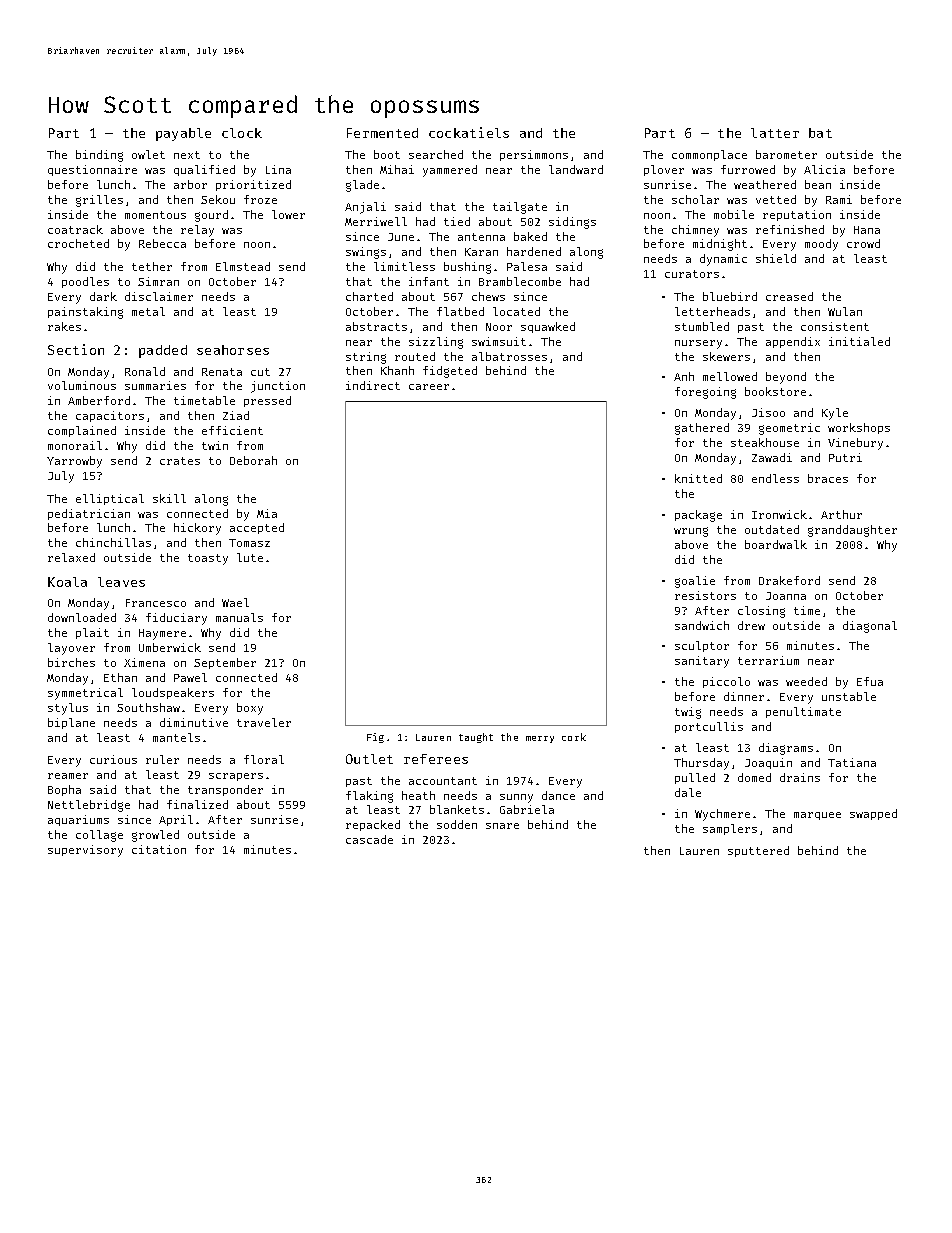 The image size is (952, 1233). Describe the element at coordinates (99, 836) in the image. I see `collage` at that location.
